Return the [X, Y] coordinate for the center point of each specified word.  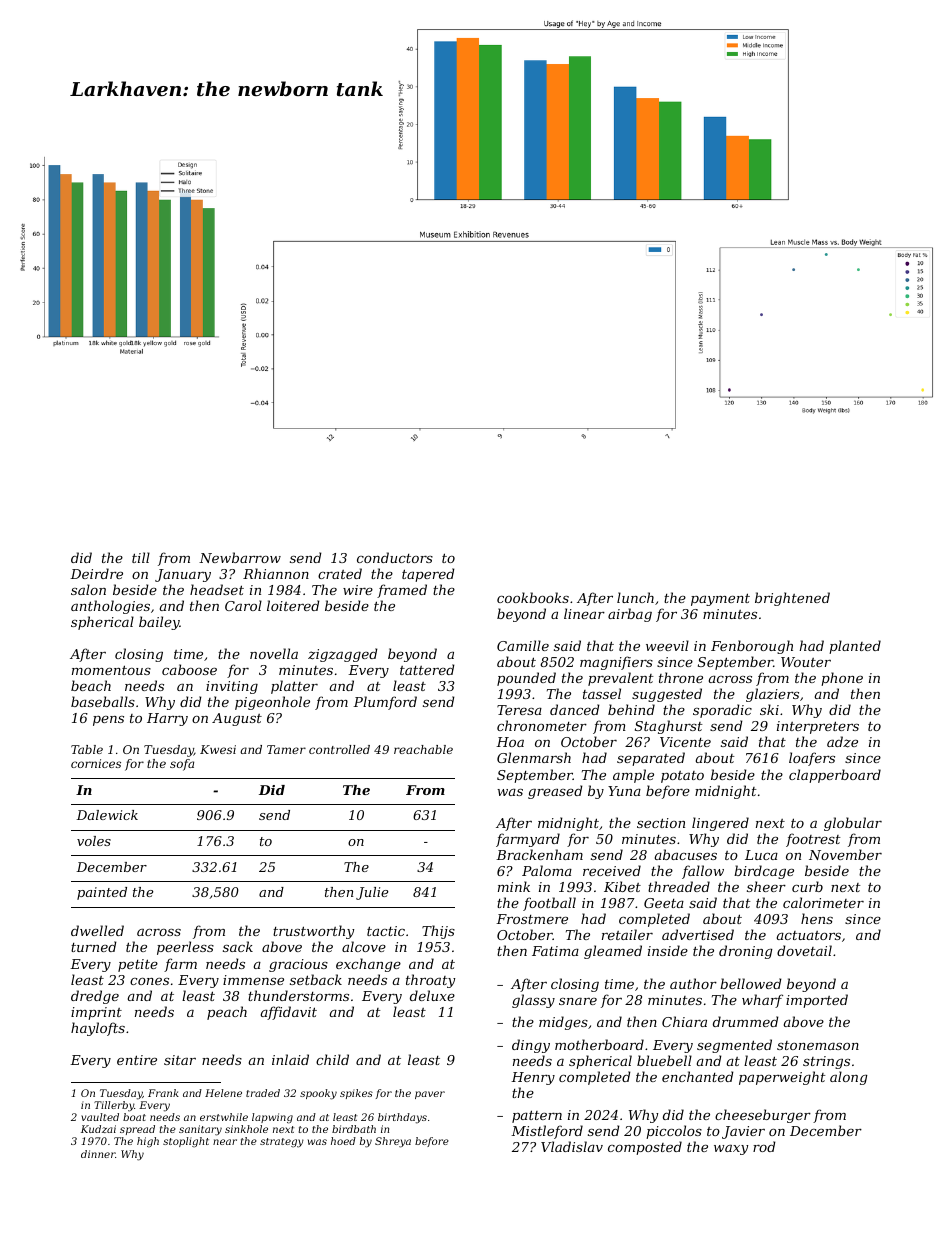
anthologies [110, 607]
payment [720, 599]
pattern [537, 1116]
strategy [282, 1143]
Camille [523, 645]
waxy [731, 1150]
